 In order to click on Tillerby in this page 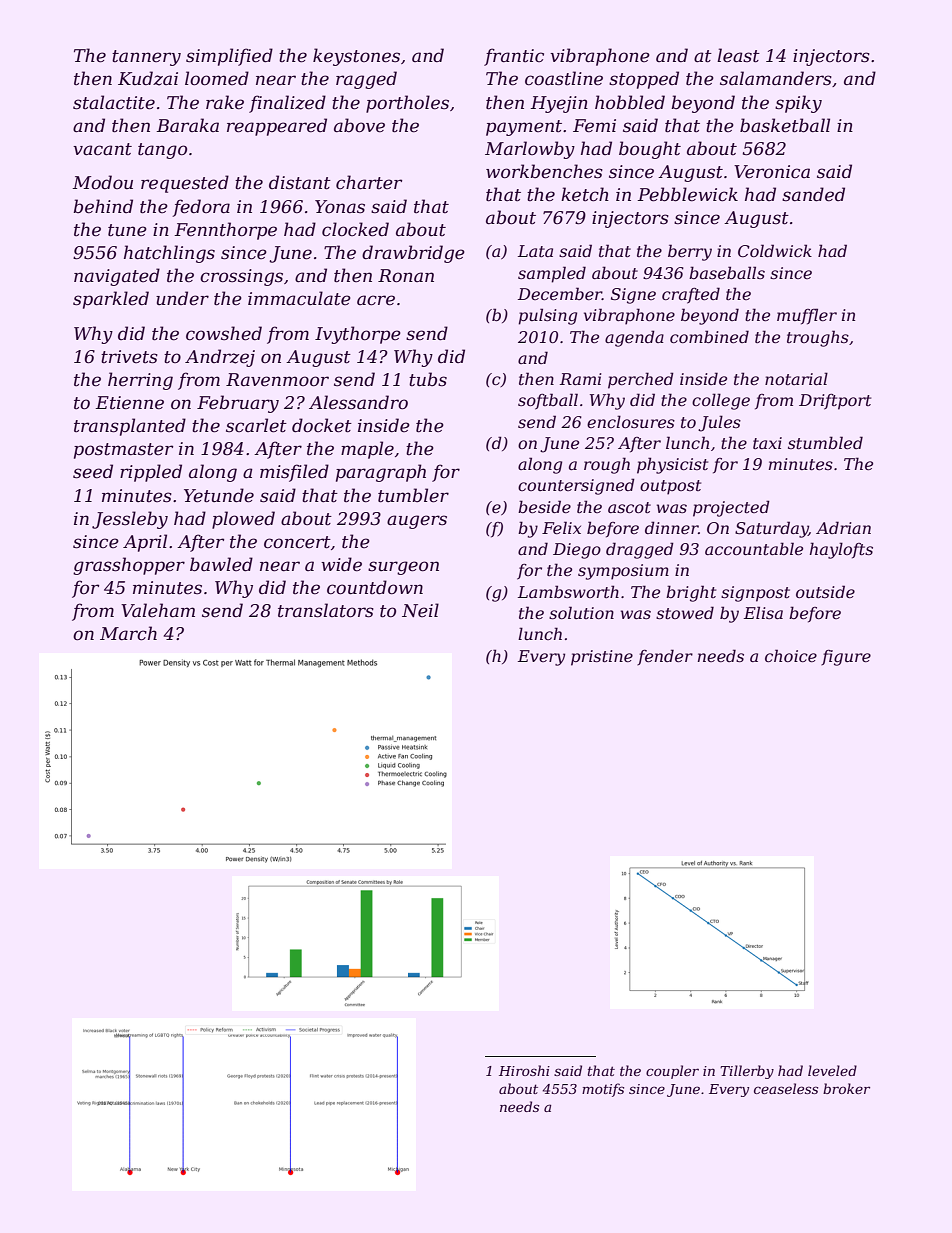, I will do `click(747, 1072)`.
